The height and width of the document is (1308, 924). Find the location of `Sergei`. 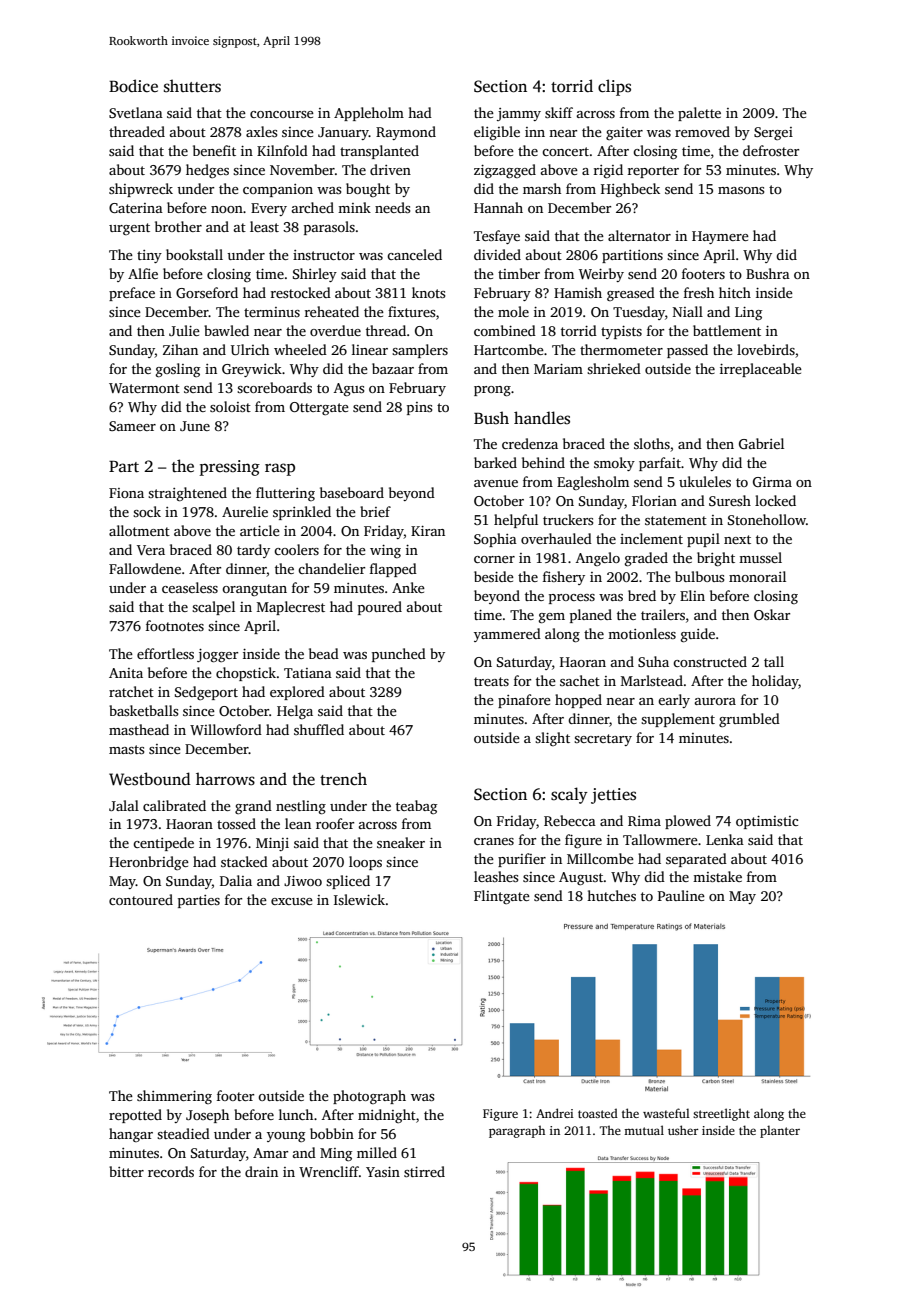

Sergei is located at coordinates (773, 133).
